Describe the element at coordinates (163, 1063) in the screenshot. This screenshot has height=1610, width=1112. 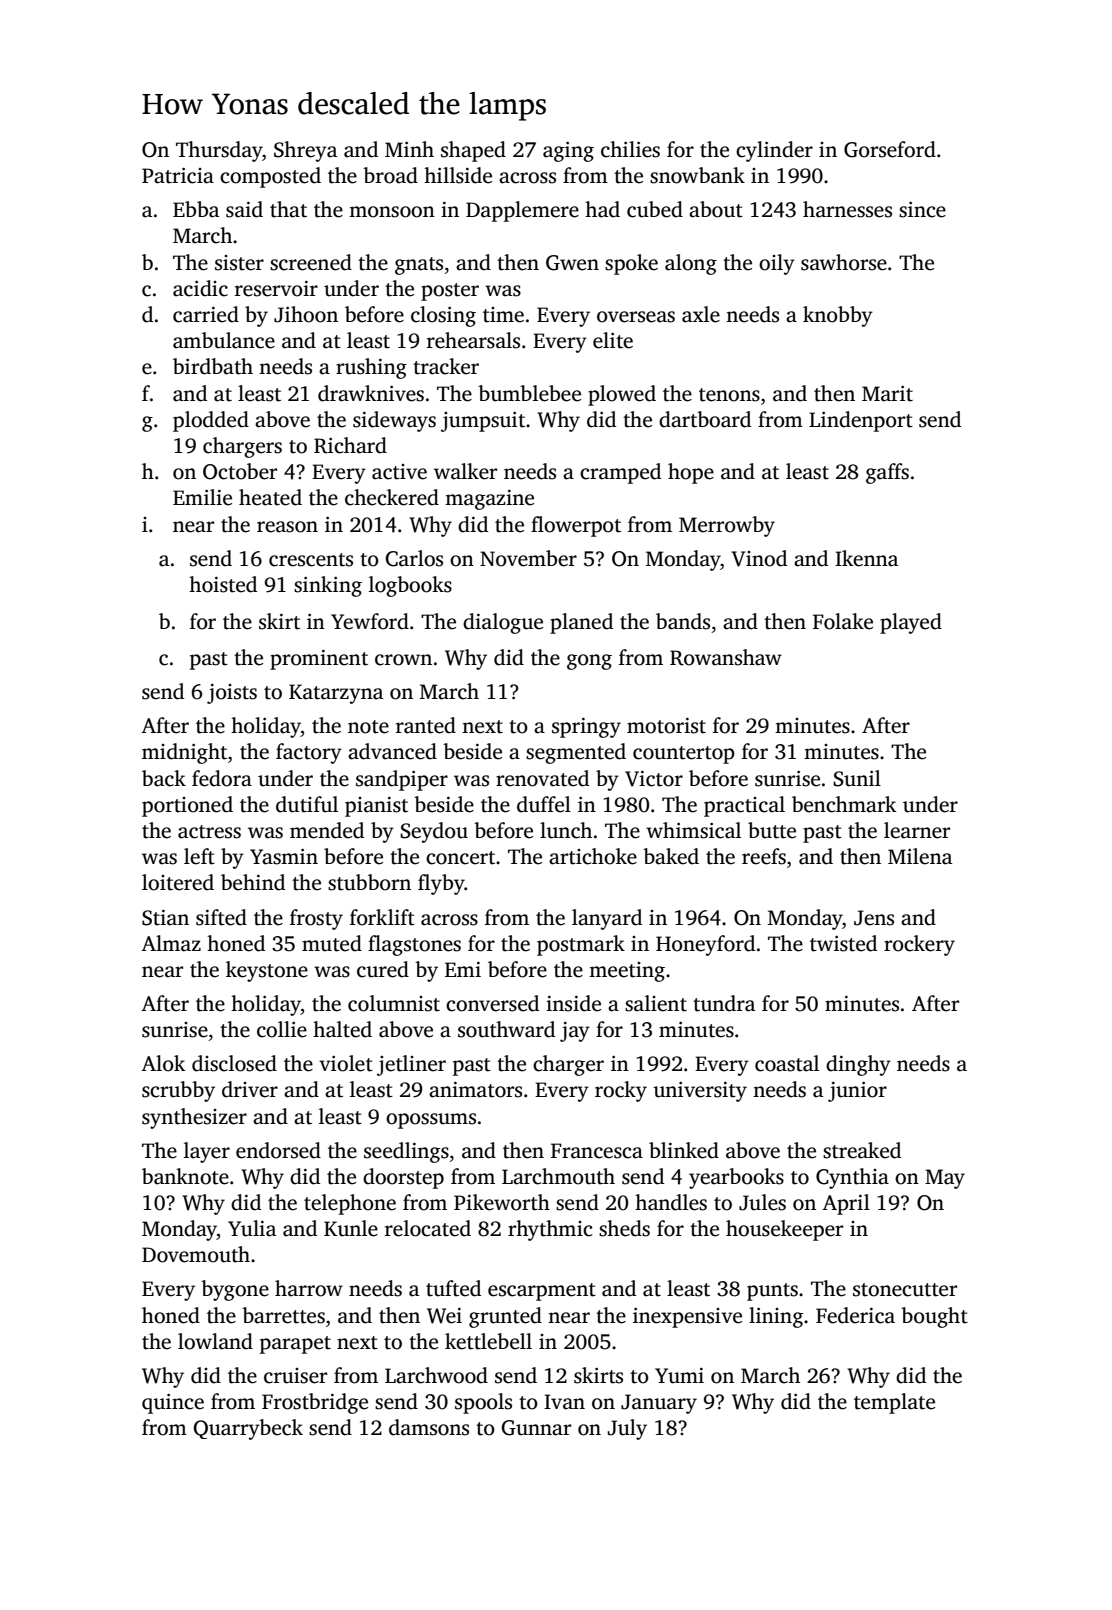
I see `Alok` at that location.
